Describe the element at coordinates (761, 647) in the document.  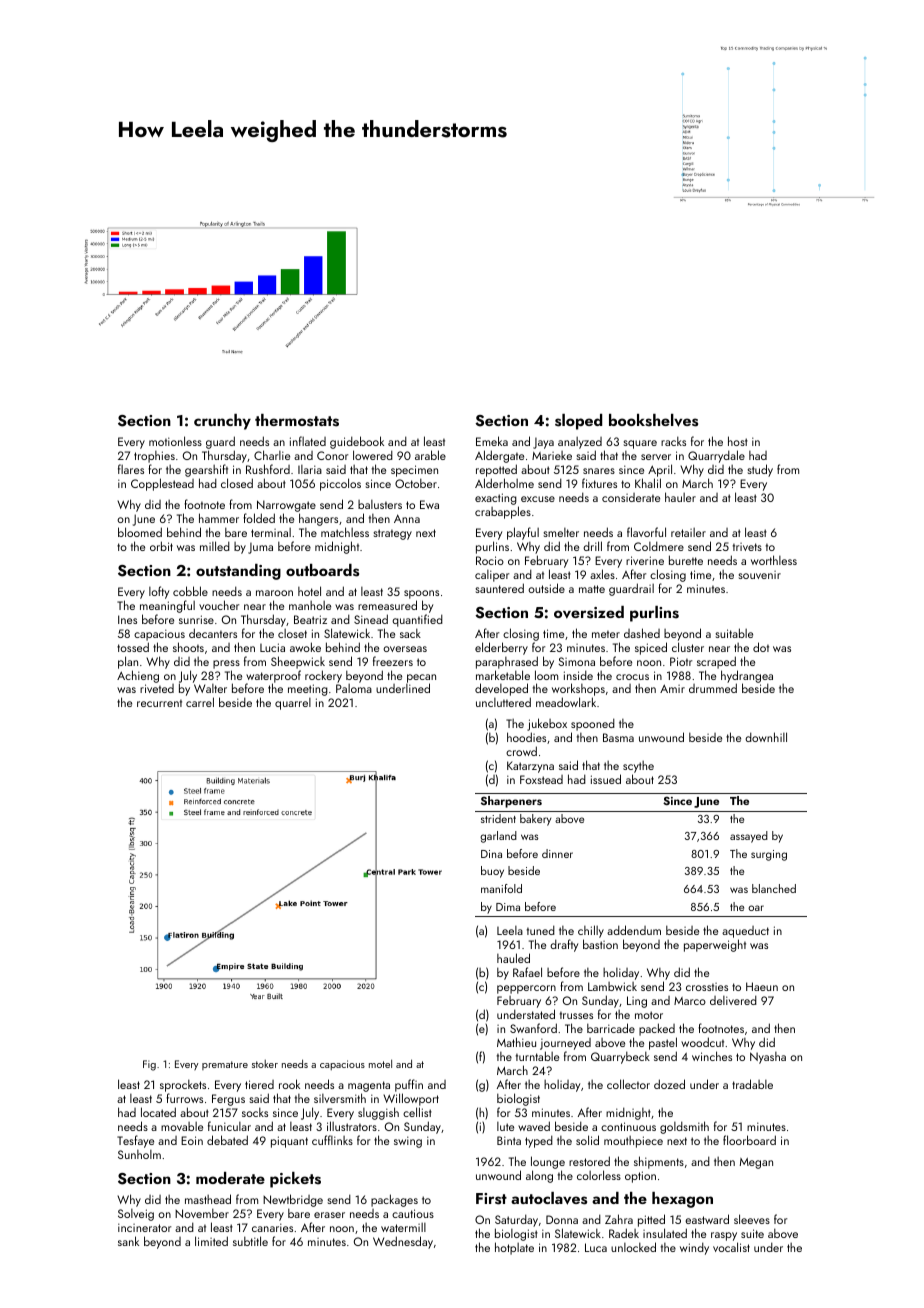
I see `dot` at that location.
